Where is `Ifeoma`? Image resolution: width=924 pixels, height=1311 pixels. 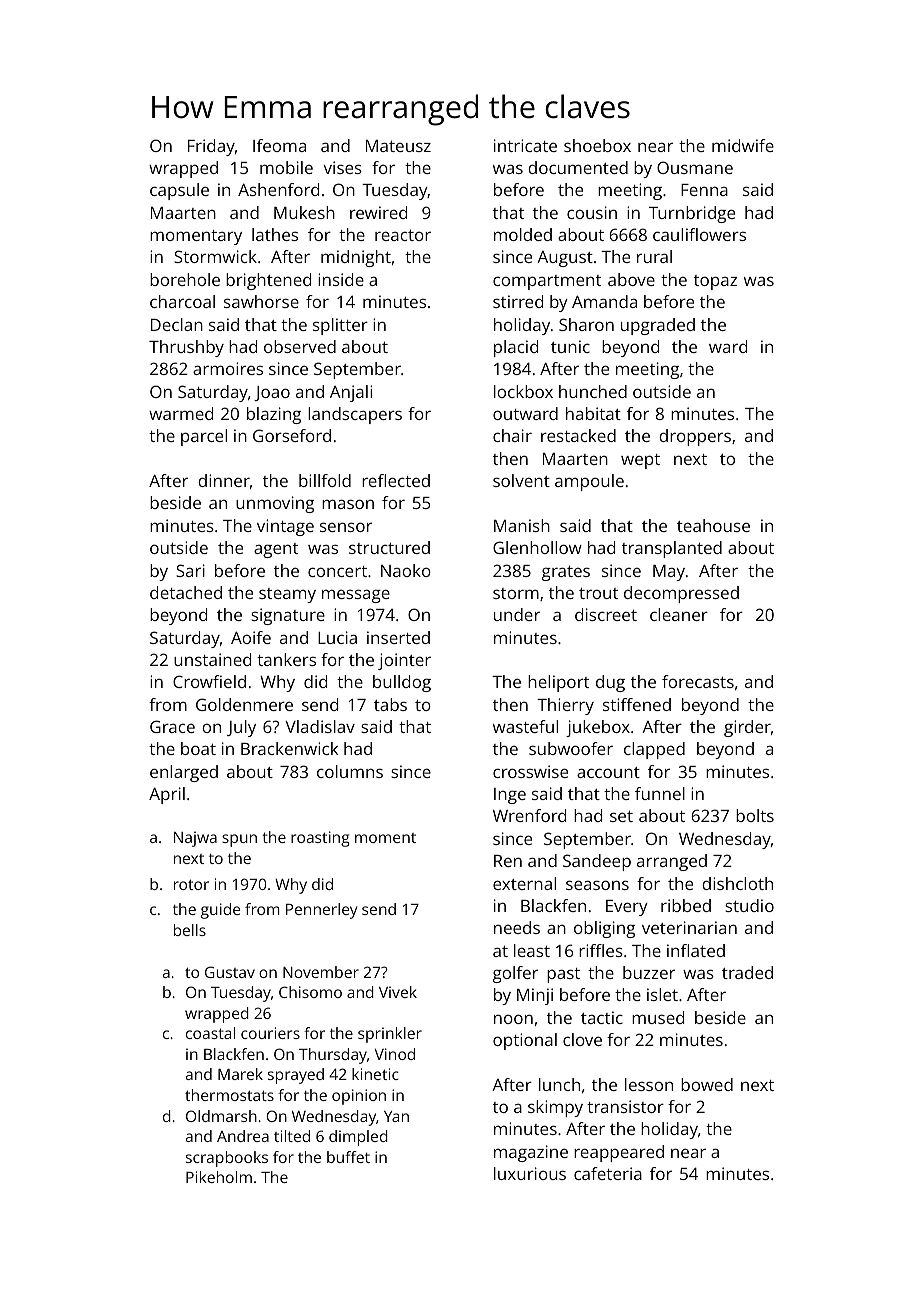 Ifeoma is located at coordinates (279, 145).
